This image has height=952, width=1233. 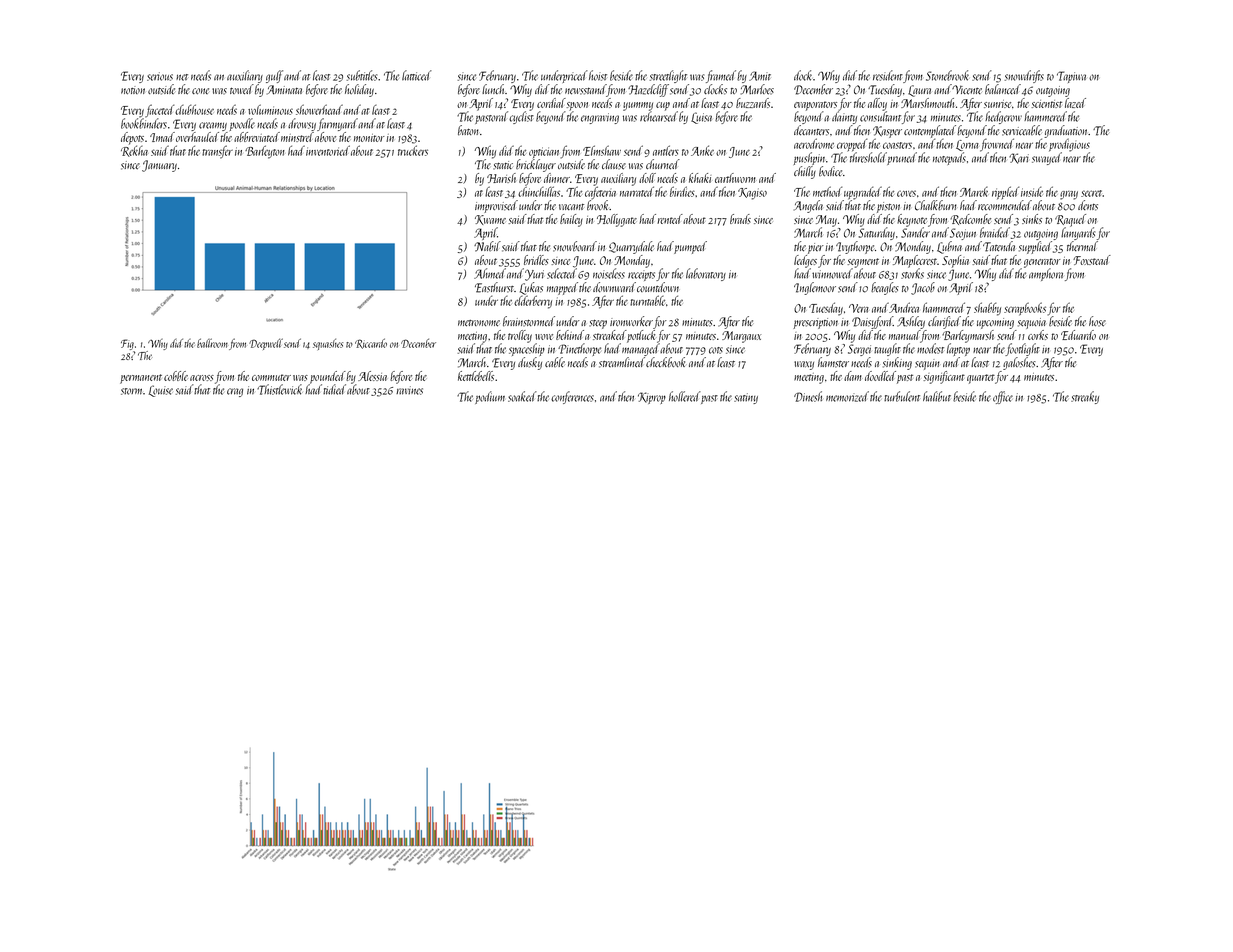 What do you see at coordinates (1025, 309) in the image?
I see `scrapbooks` at bounding box center [1025, 309].
